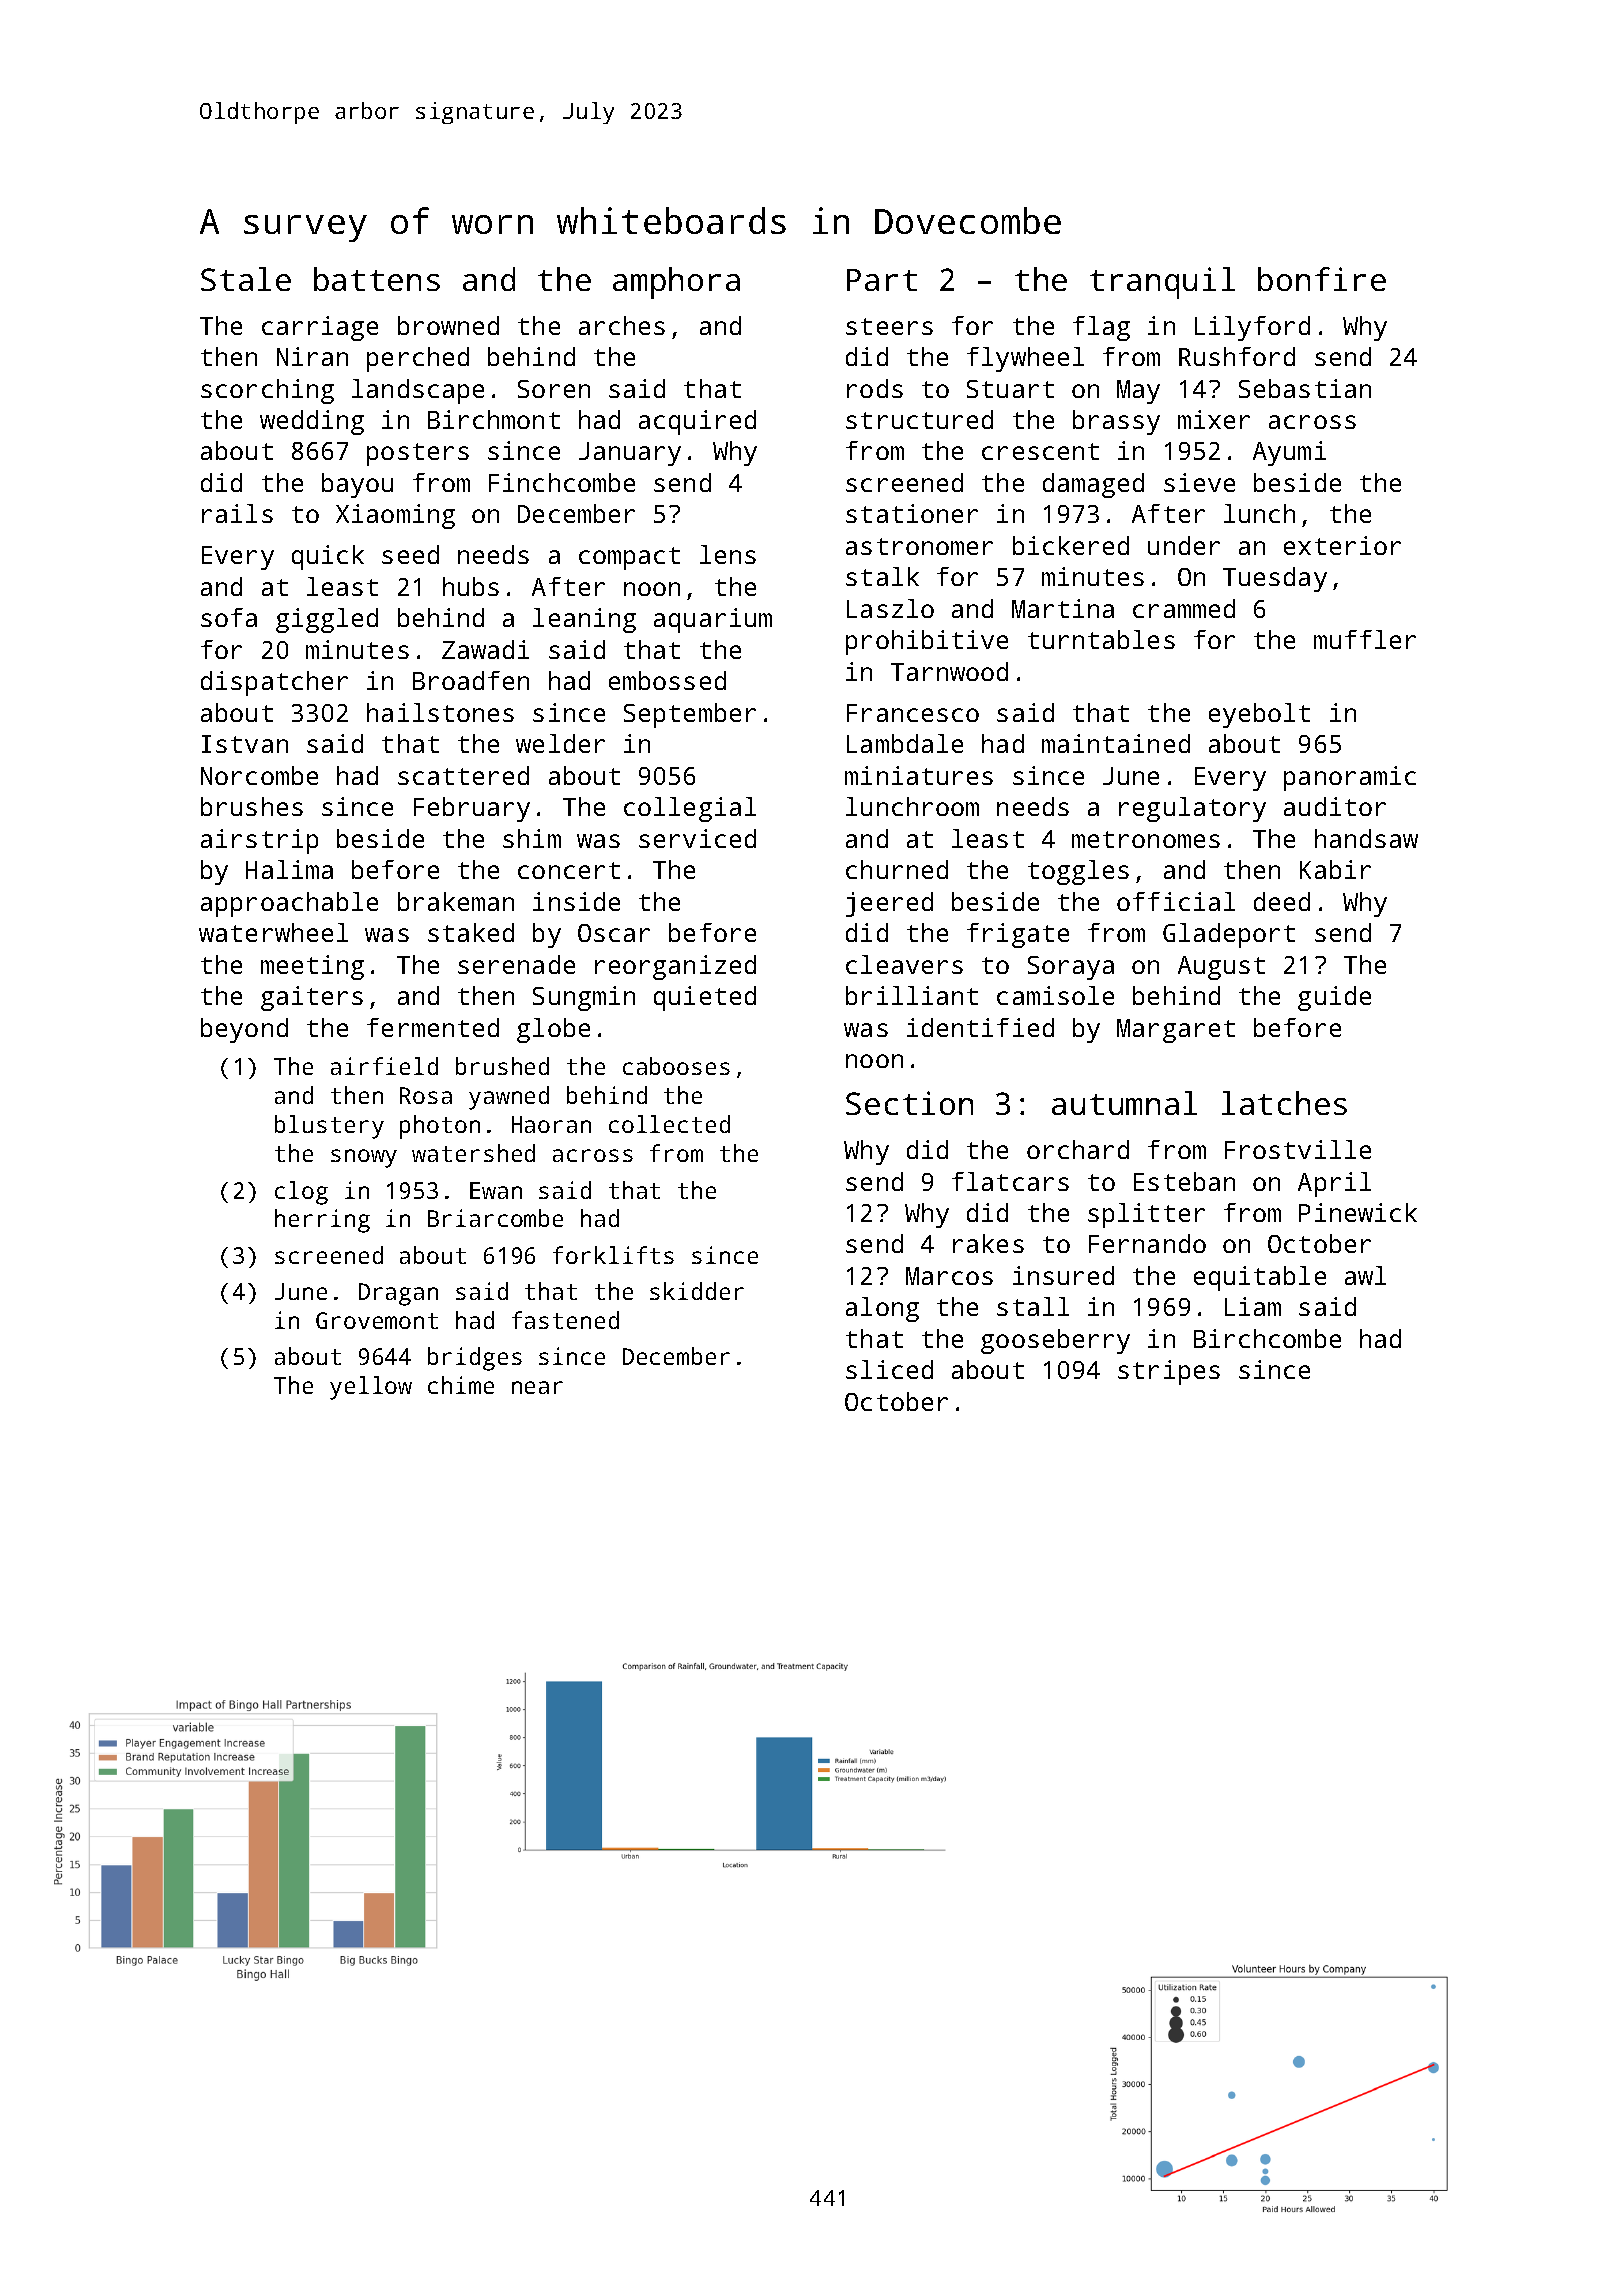 The width and height of the screenshot is (1620, 2292). What do you see at coordinates (919, 775) in the screenshot?
I see `miniatures` at bounding box center [919, 775].
